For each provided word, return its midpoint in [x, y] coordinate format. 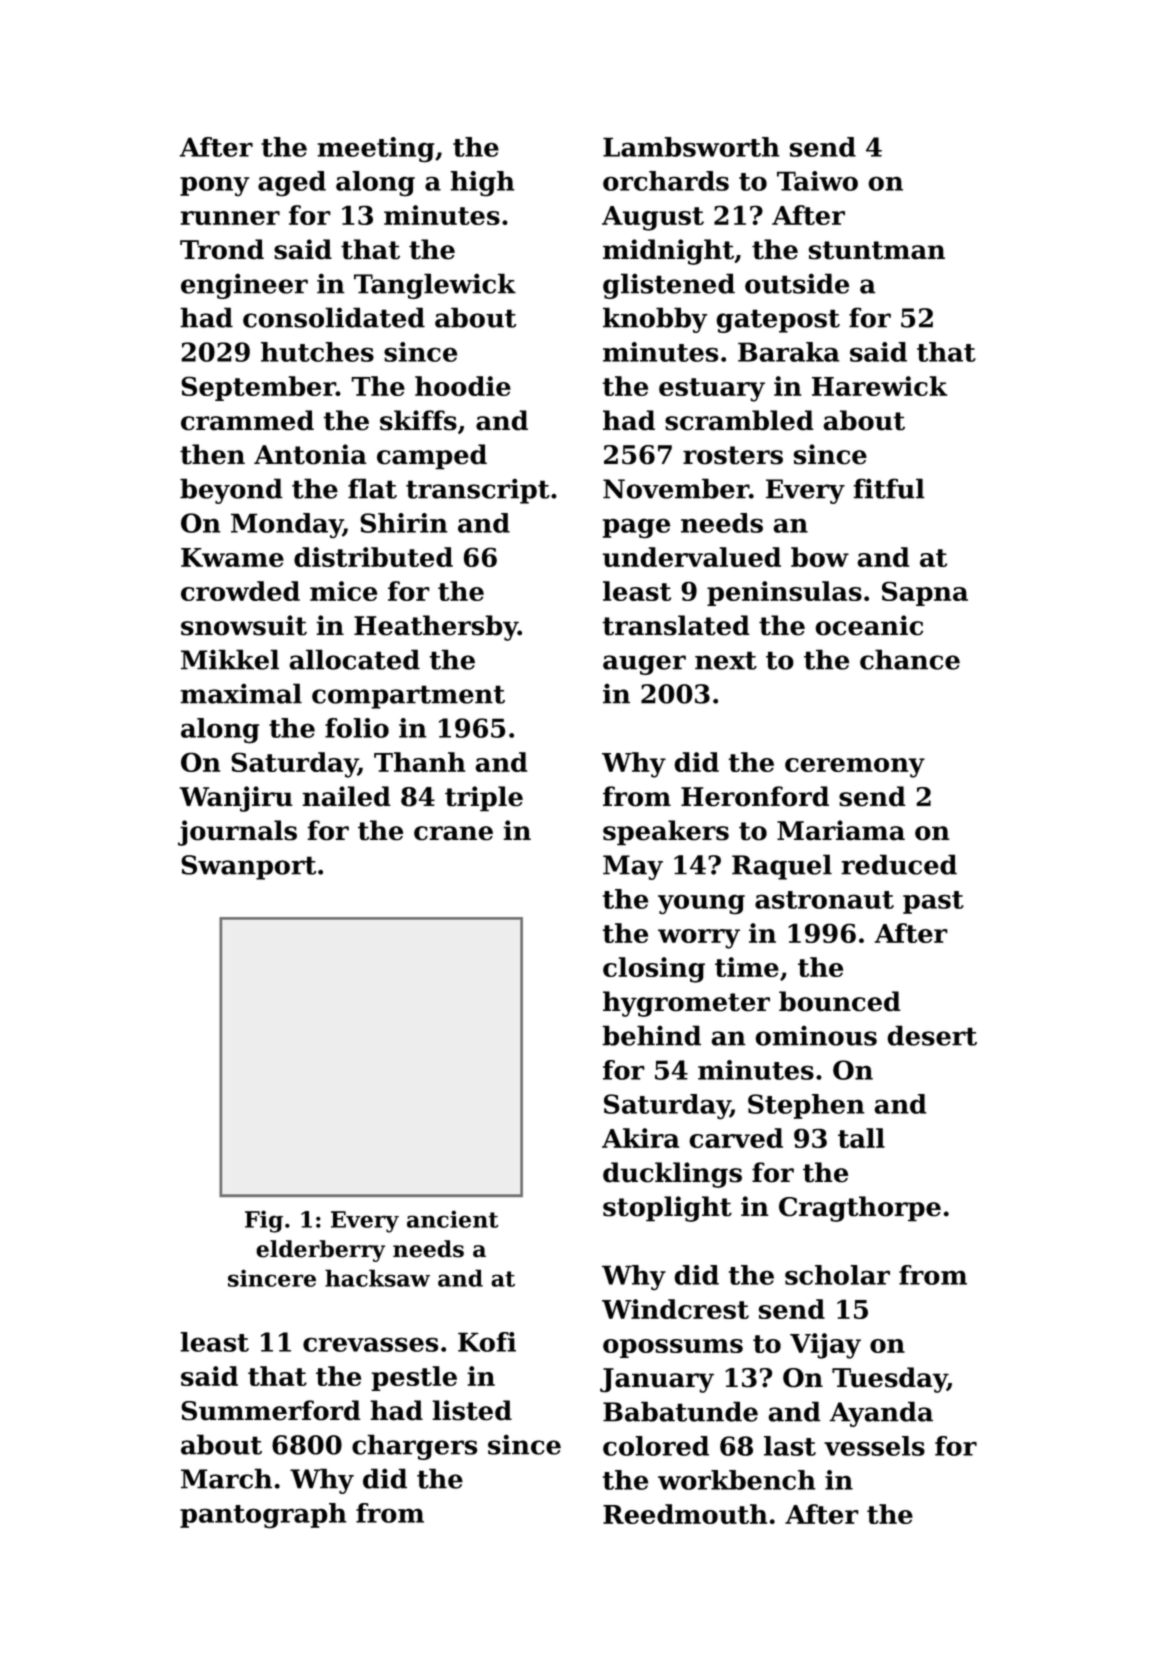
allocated [354, 659]
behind [651, 1035]
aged [292, 183]
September [258, 388]
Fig [264, 1221]
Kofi [487, 1342]
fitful [889, 488]
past [933, 902]
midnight [668, 252]
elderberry [320, 1251]
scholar [837, 1275]
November [676, 488]
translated [676, 625]
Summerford [271, 1410]
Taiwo [817, 181]
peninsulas [784, 593]
